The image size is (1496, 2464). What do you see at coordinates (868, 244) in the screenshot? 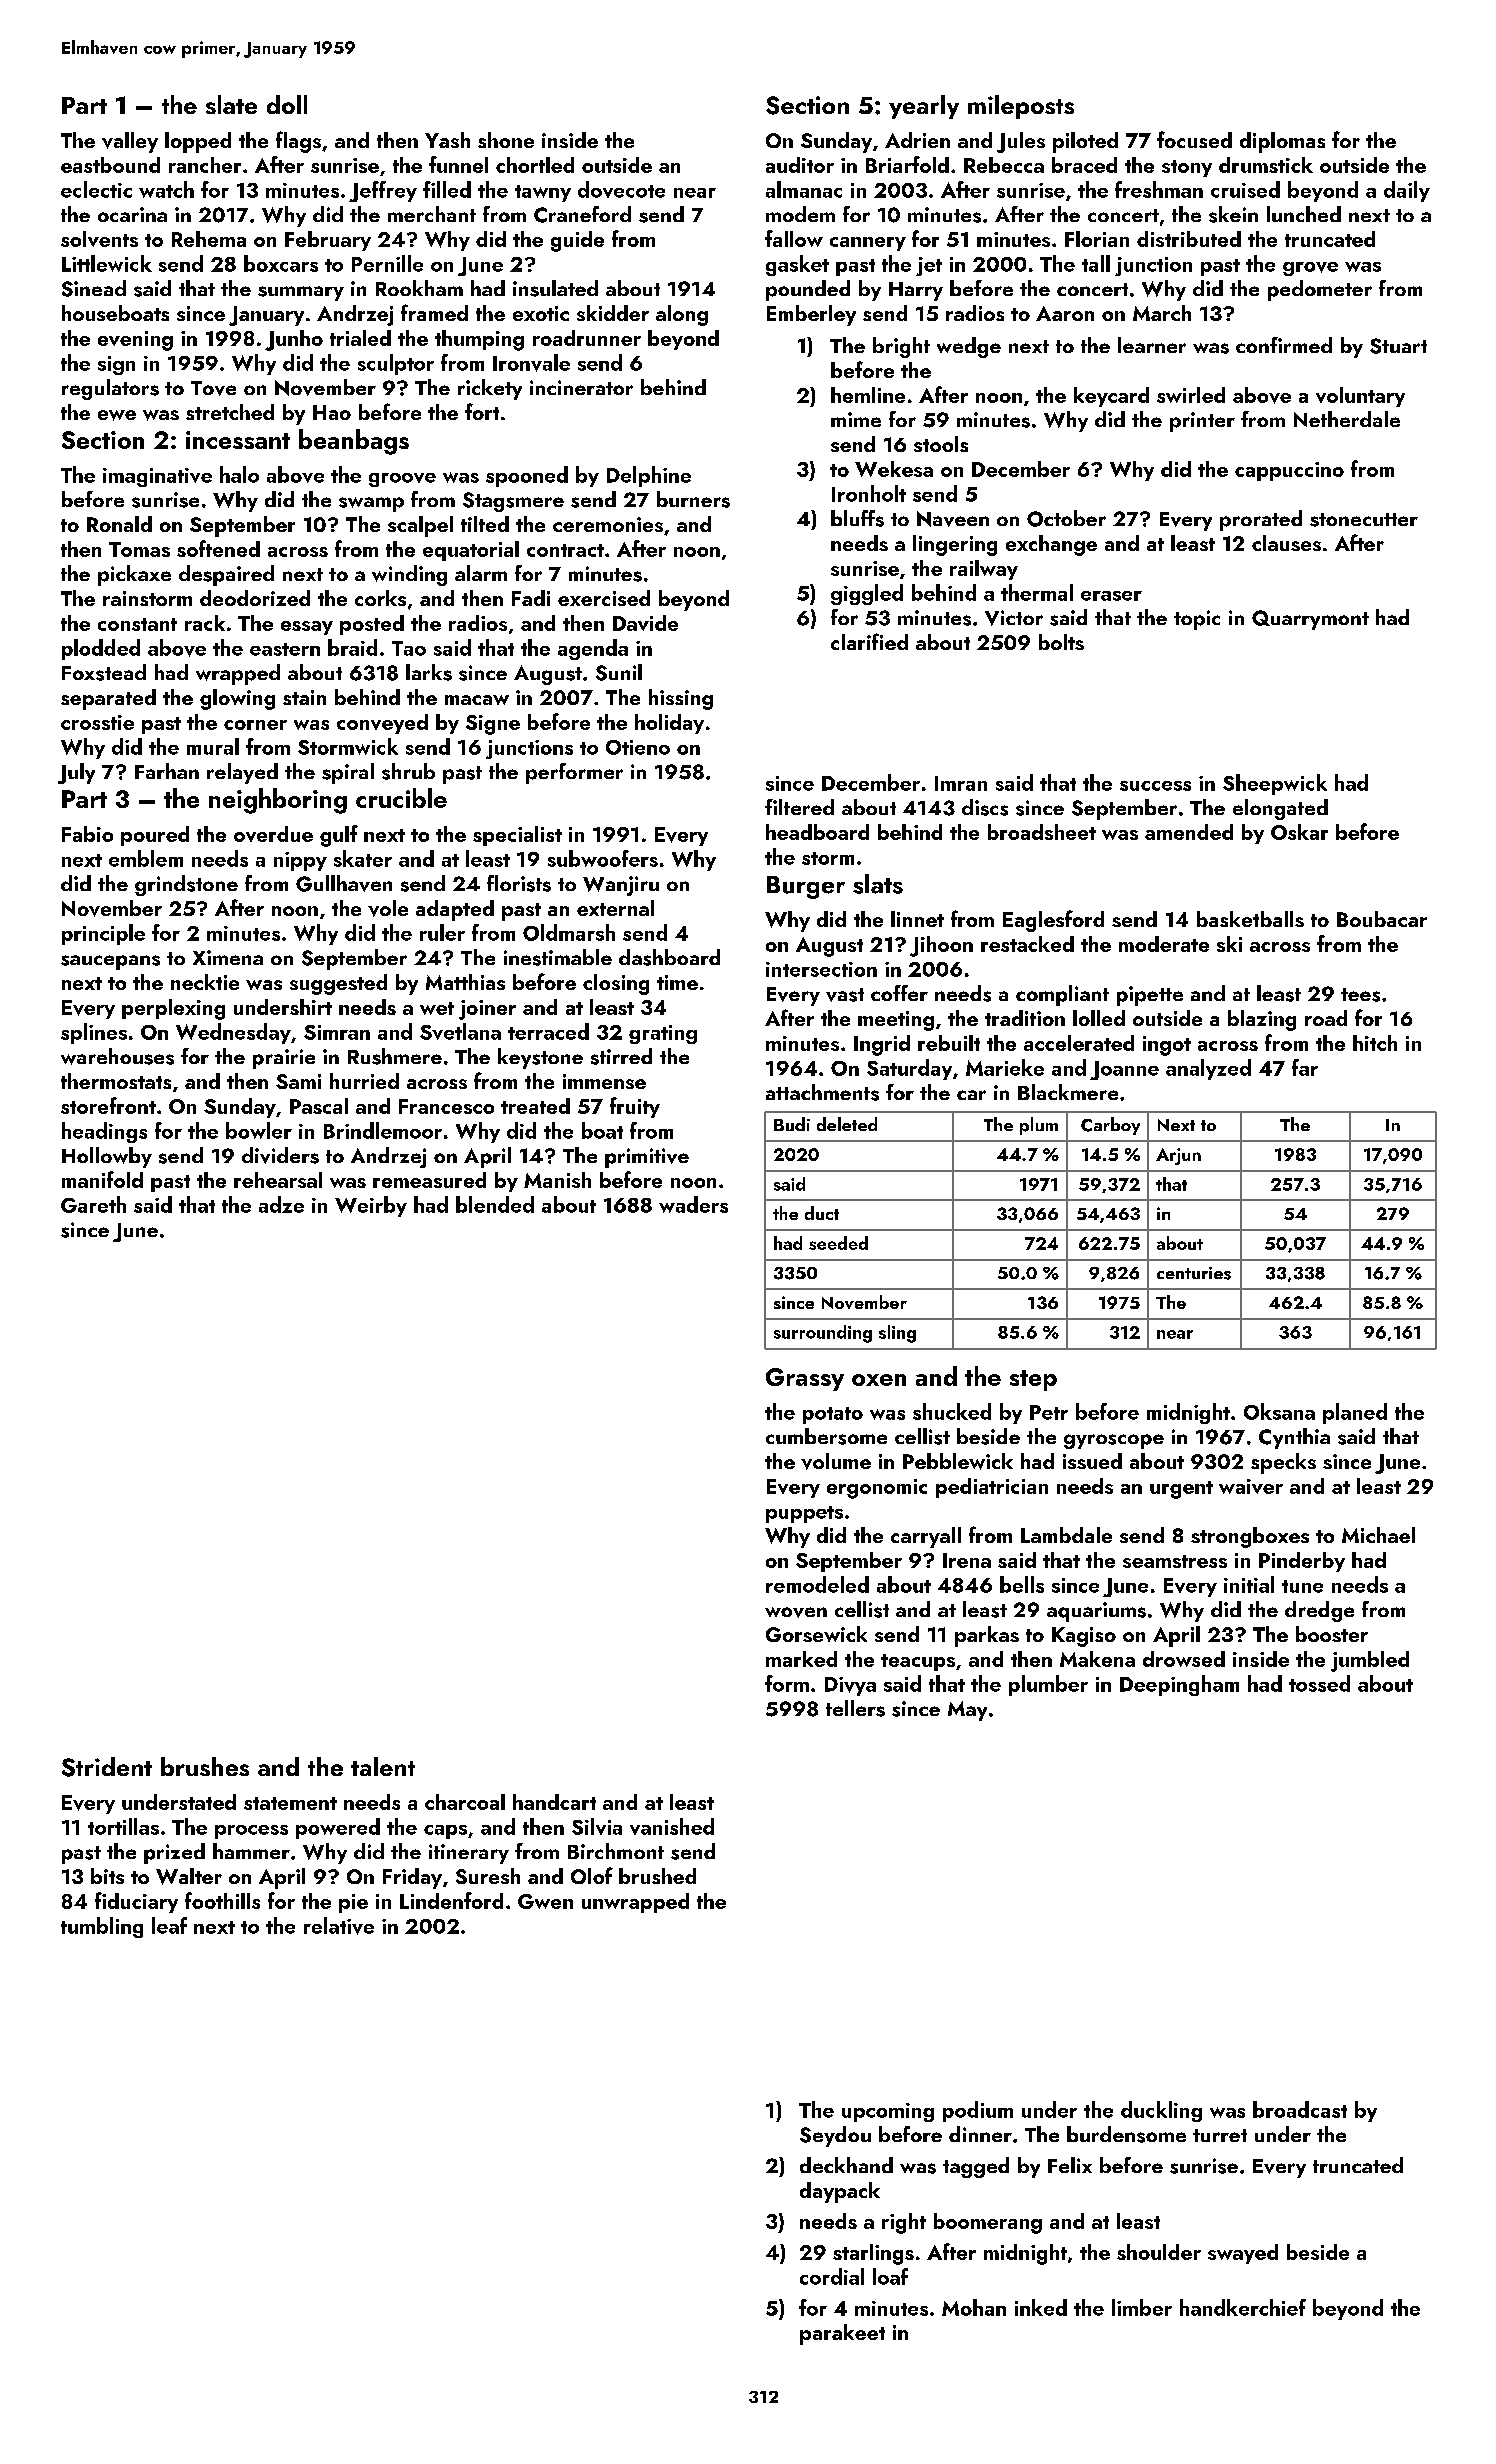
I see `cannery` at bounding box center [868, 244].
